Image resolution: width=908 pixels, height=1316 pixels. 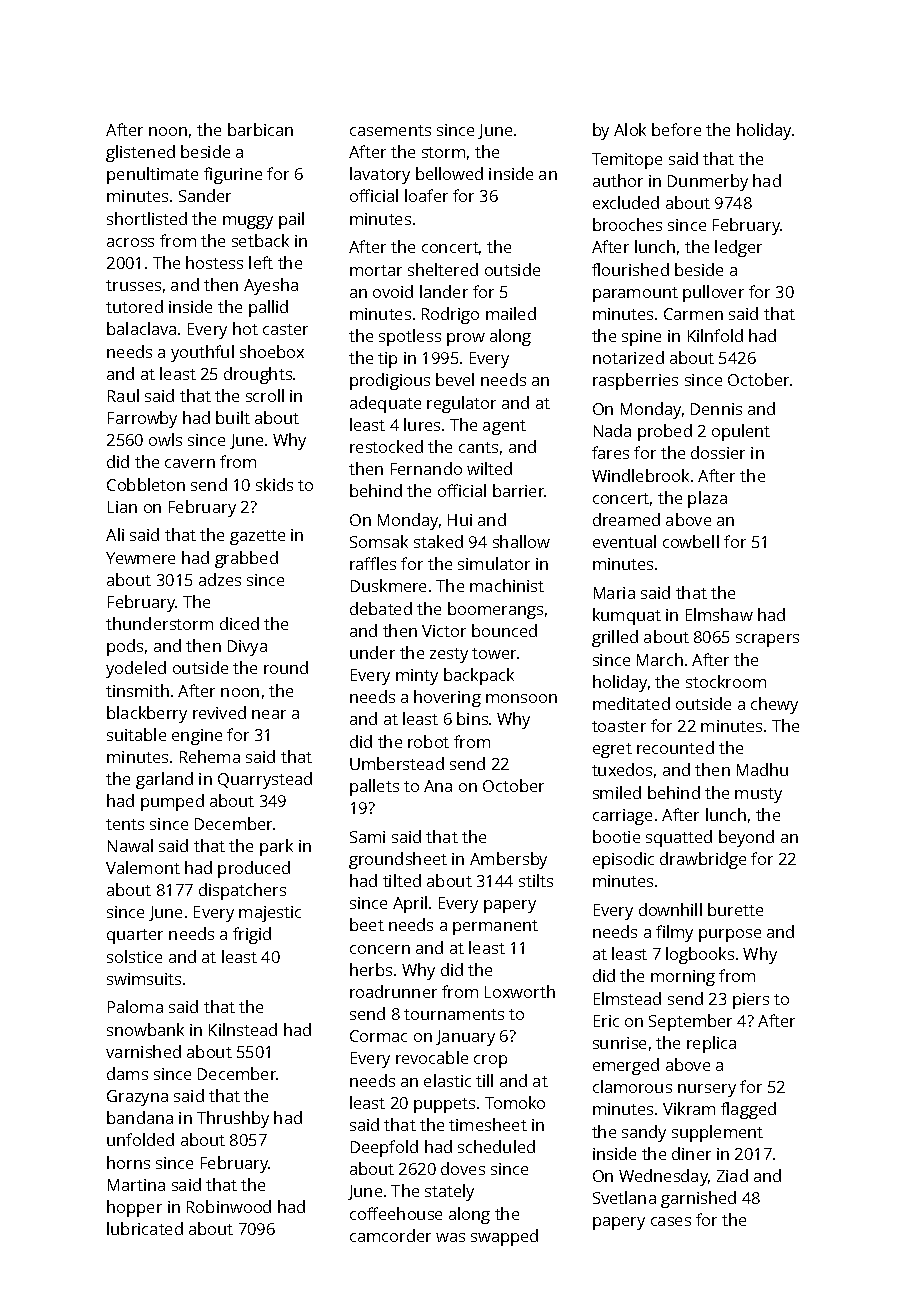 I want to click on pods, so click(x=125, y=647).
